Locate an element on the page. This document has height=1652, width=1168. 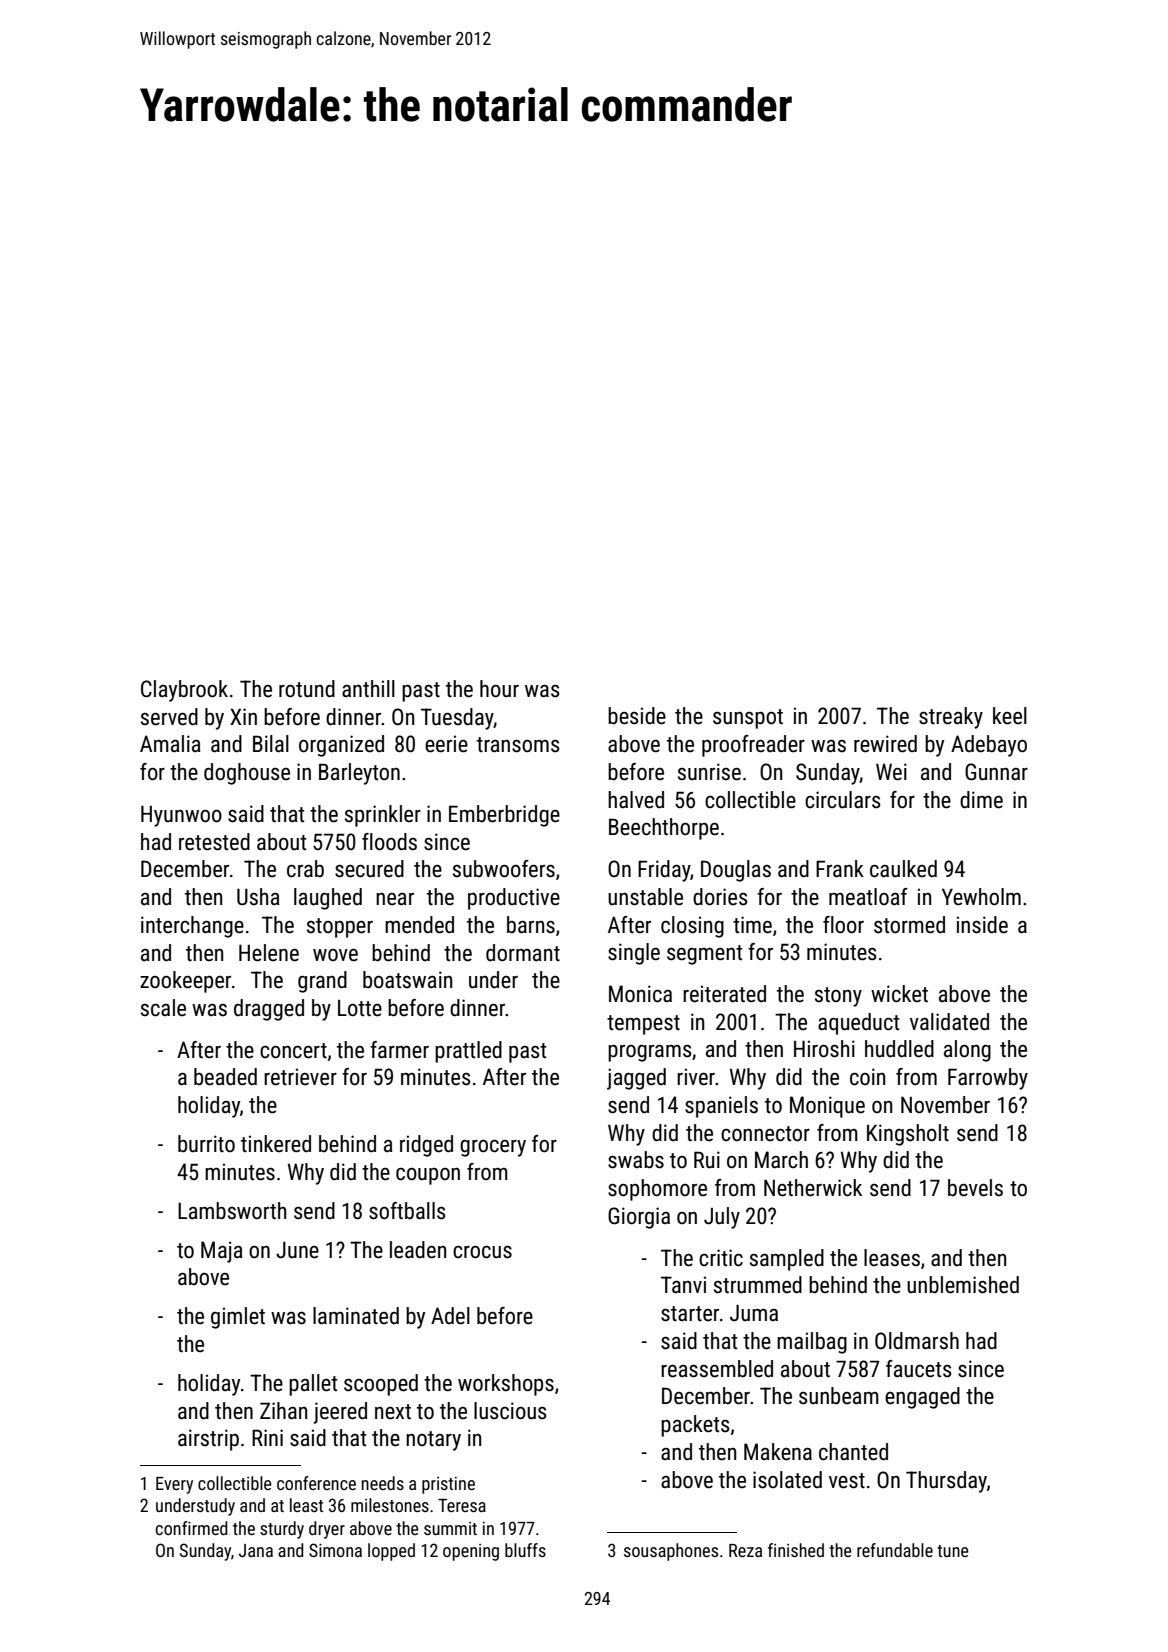
doghouse is located at coordinates (247, 774).
